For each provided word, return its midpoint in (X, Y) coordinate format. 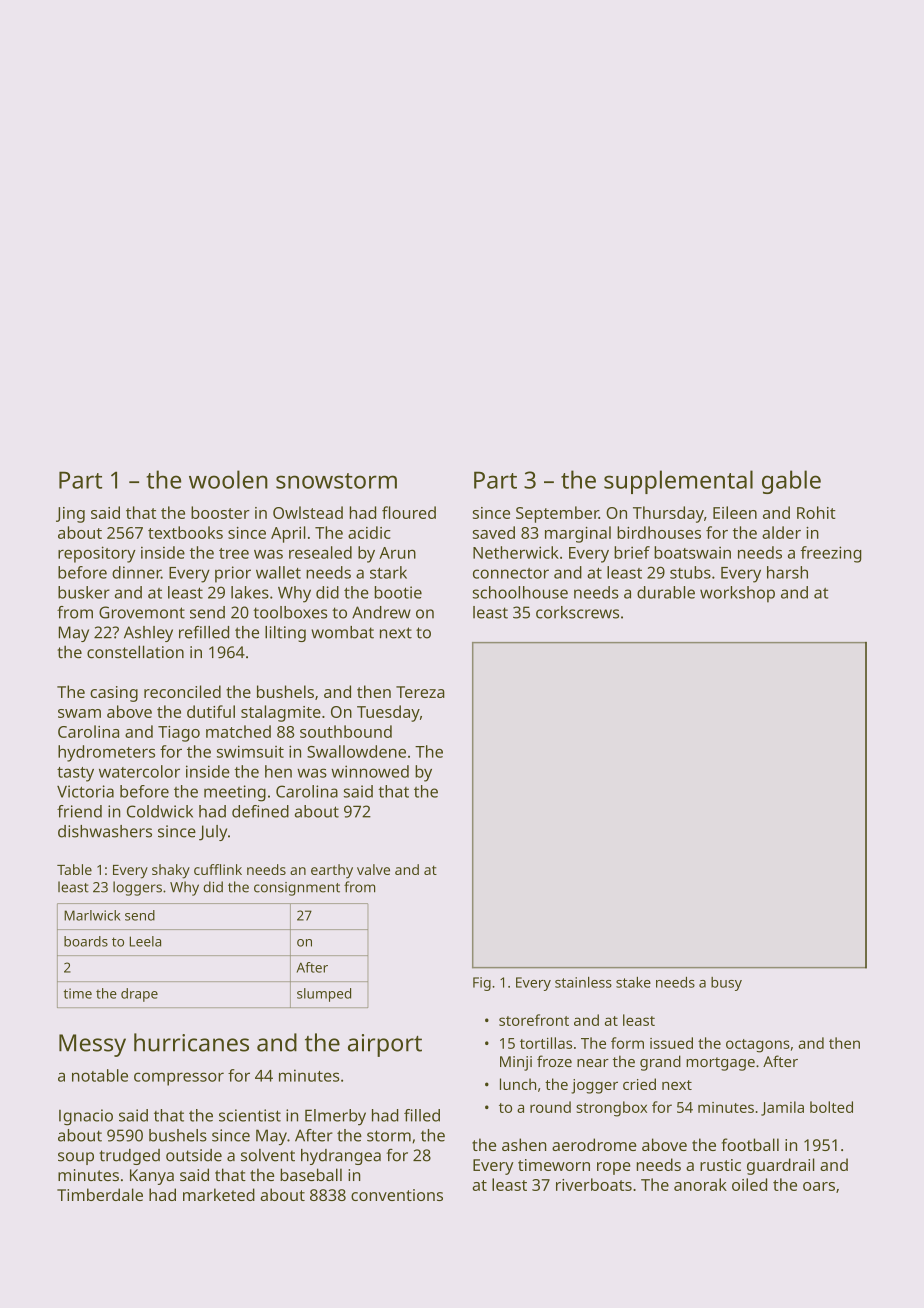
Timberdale (100, 1194)
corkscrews (577, 612)
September (557, 514)
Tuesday (388, 713)
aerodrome (594, 1144)
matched (238, 731)
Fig (482, 984)
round (550, 1107)
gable (791, 482)
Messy (92, 1045)
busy (726, 984)
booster (220, 512)
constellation (135, 652)
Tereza (420, 692)
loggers (137, 888)
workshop (737, 594)
